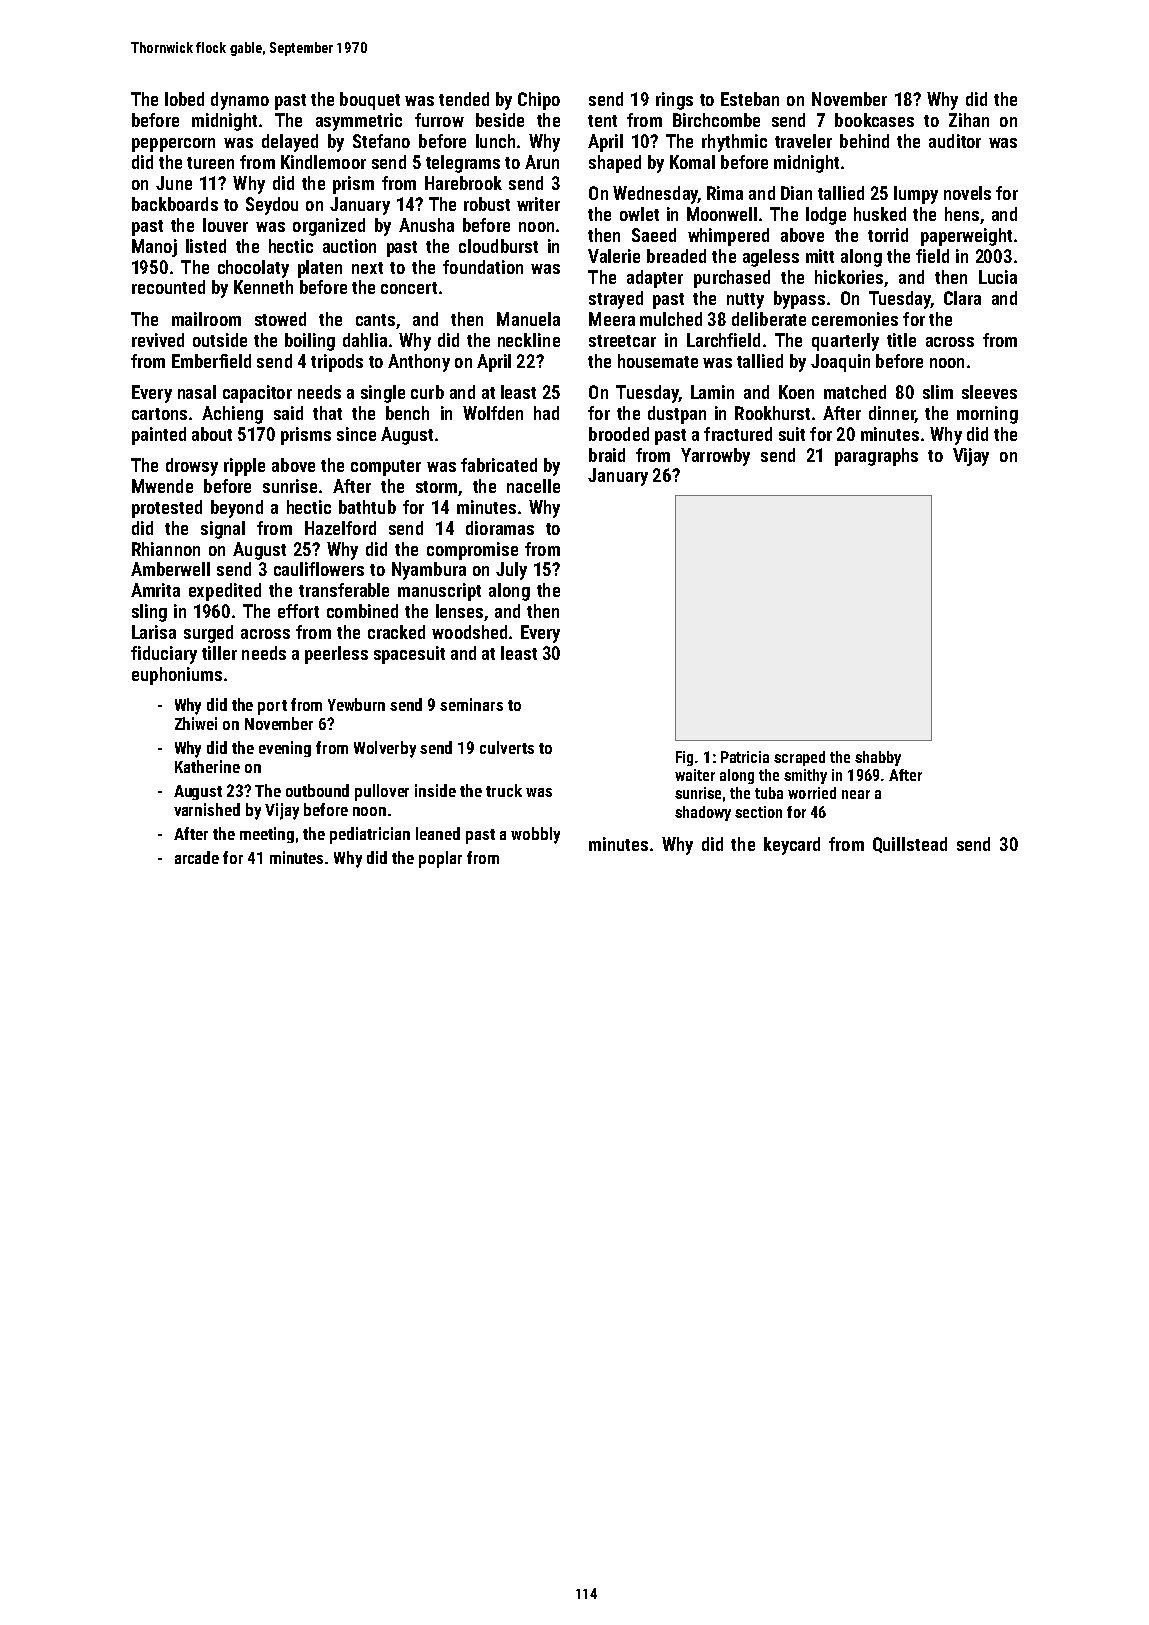 This page has height=1625, width=1149. I want to click on outbound, so click(317, 790).
